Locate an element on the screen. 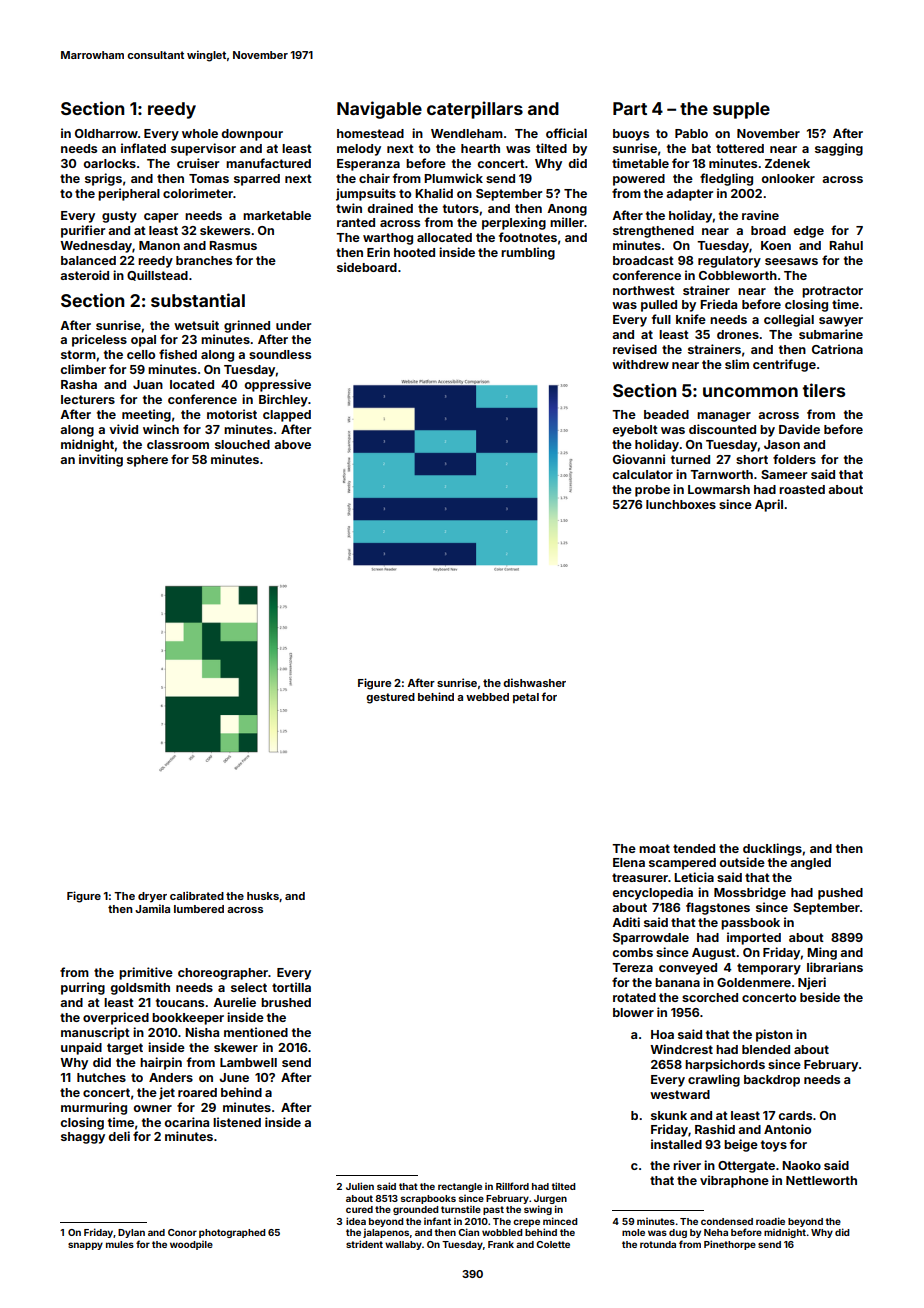 Image resolution: width=924 pixels, height=1308 pixels. snappy is located at coordinates (85, 1246).
